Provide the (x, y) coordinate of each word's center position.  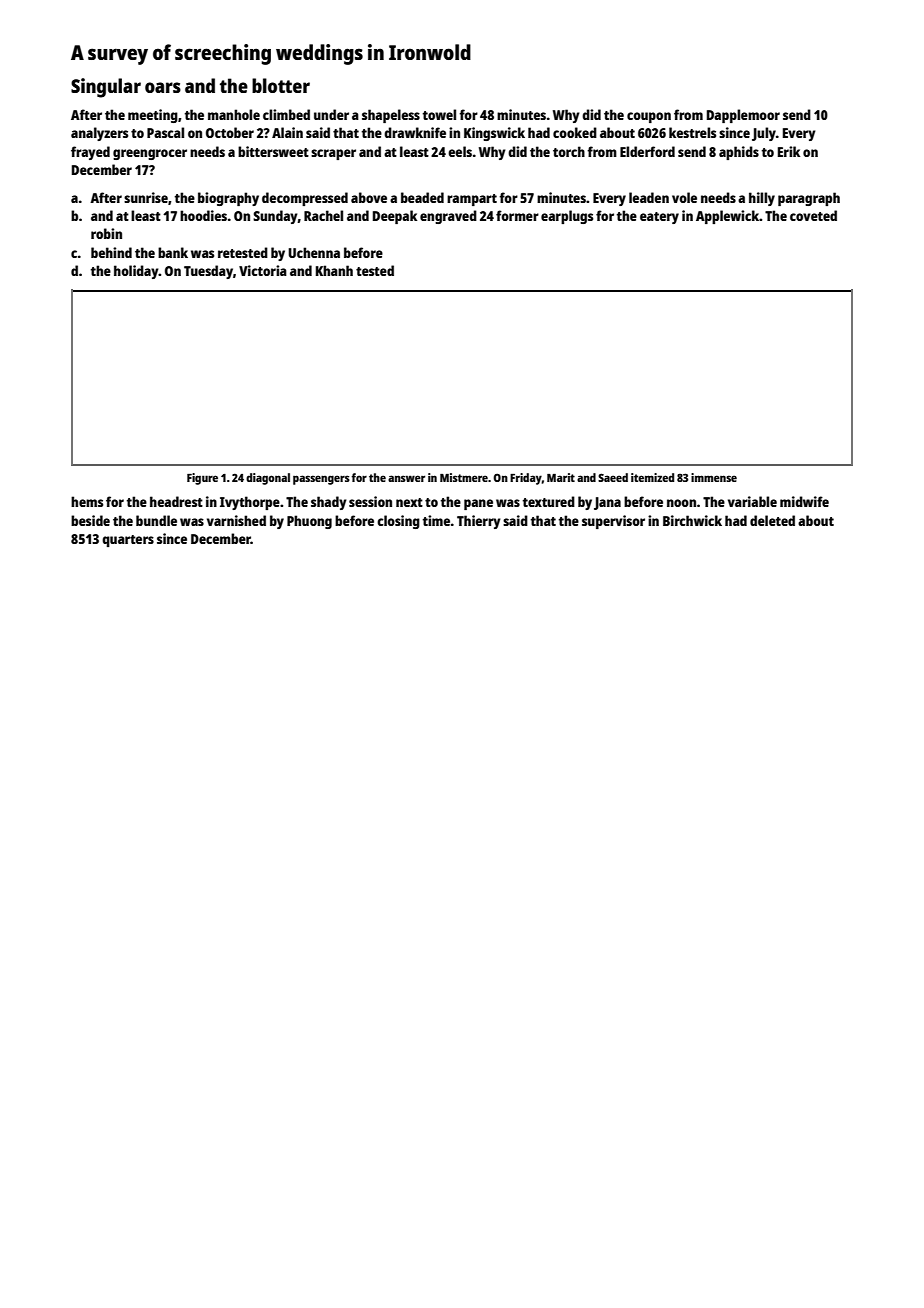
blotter (281, 85)
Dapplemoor (743, 116)
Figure (202, 479)
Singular (106, 88)
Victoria (263, 270)
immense (714, 477)
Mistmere (464, 477)
